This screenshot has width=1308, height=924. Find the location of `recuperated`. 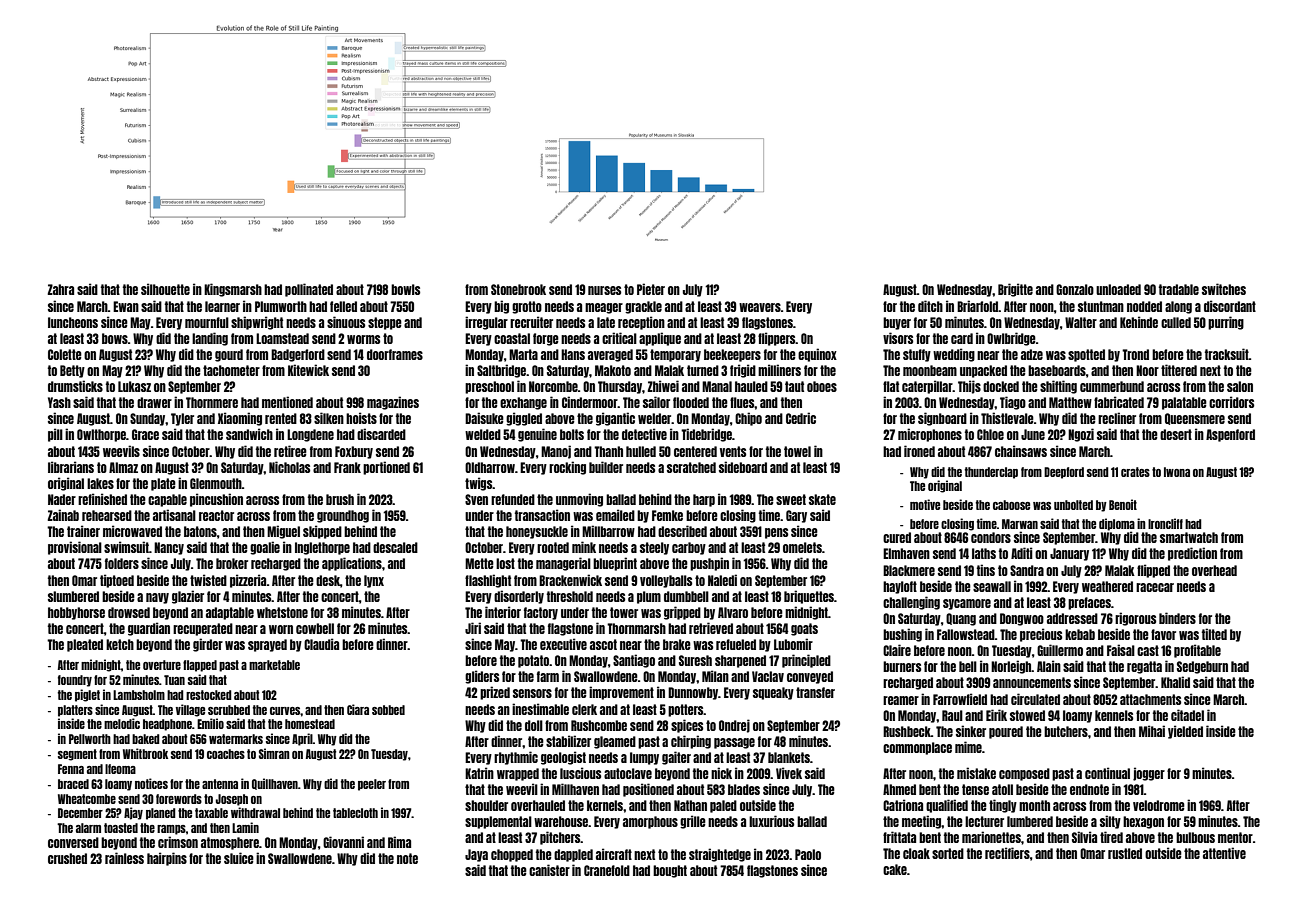

recuperated is located at coordinates (203, 629).
